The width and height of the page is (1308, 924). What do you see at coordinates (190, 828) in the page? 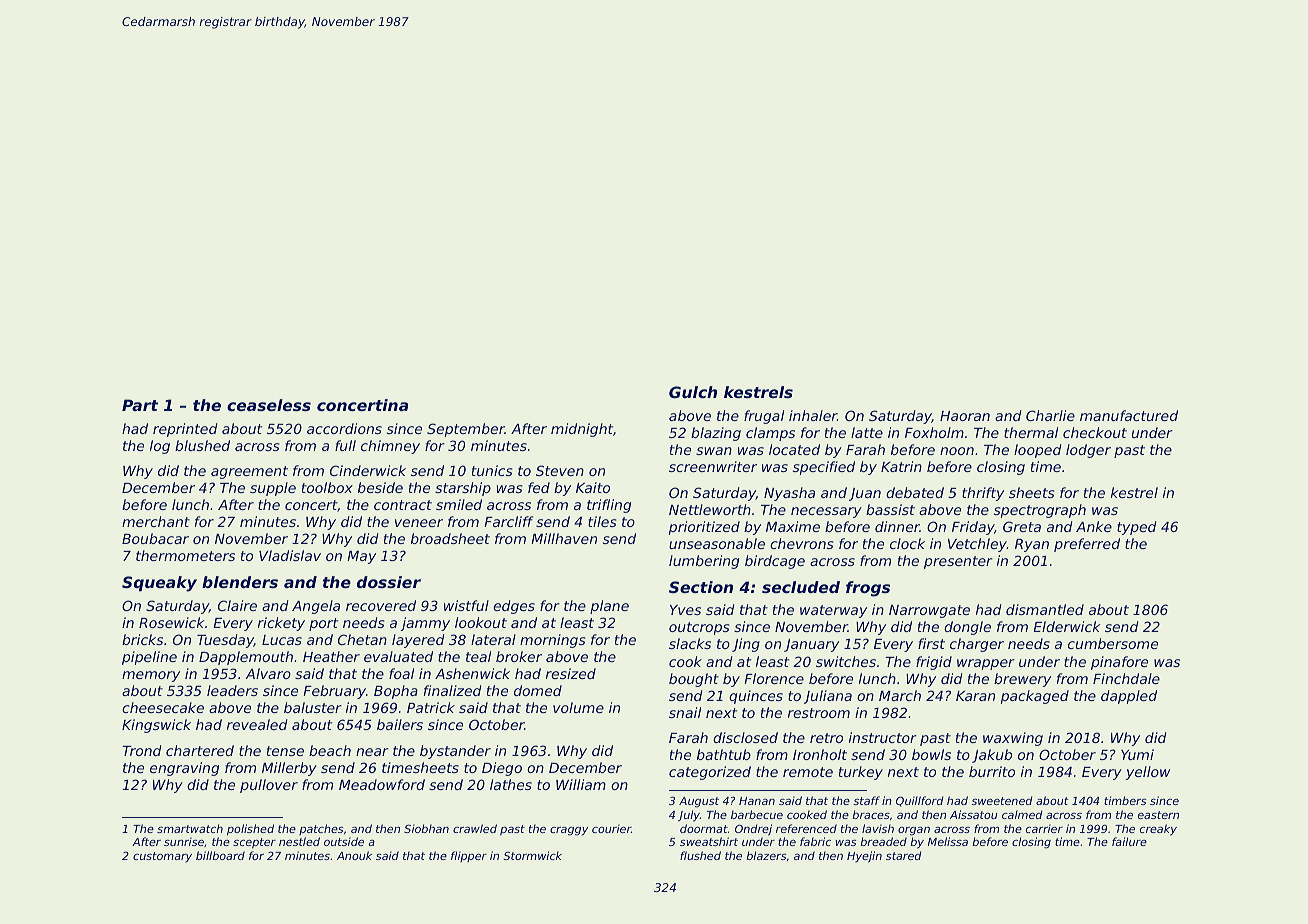
I see `smartwatch` at bounding box center [190, 828].
